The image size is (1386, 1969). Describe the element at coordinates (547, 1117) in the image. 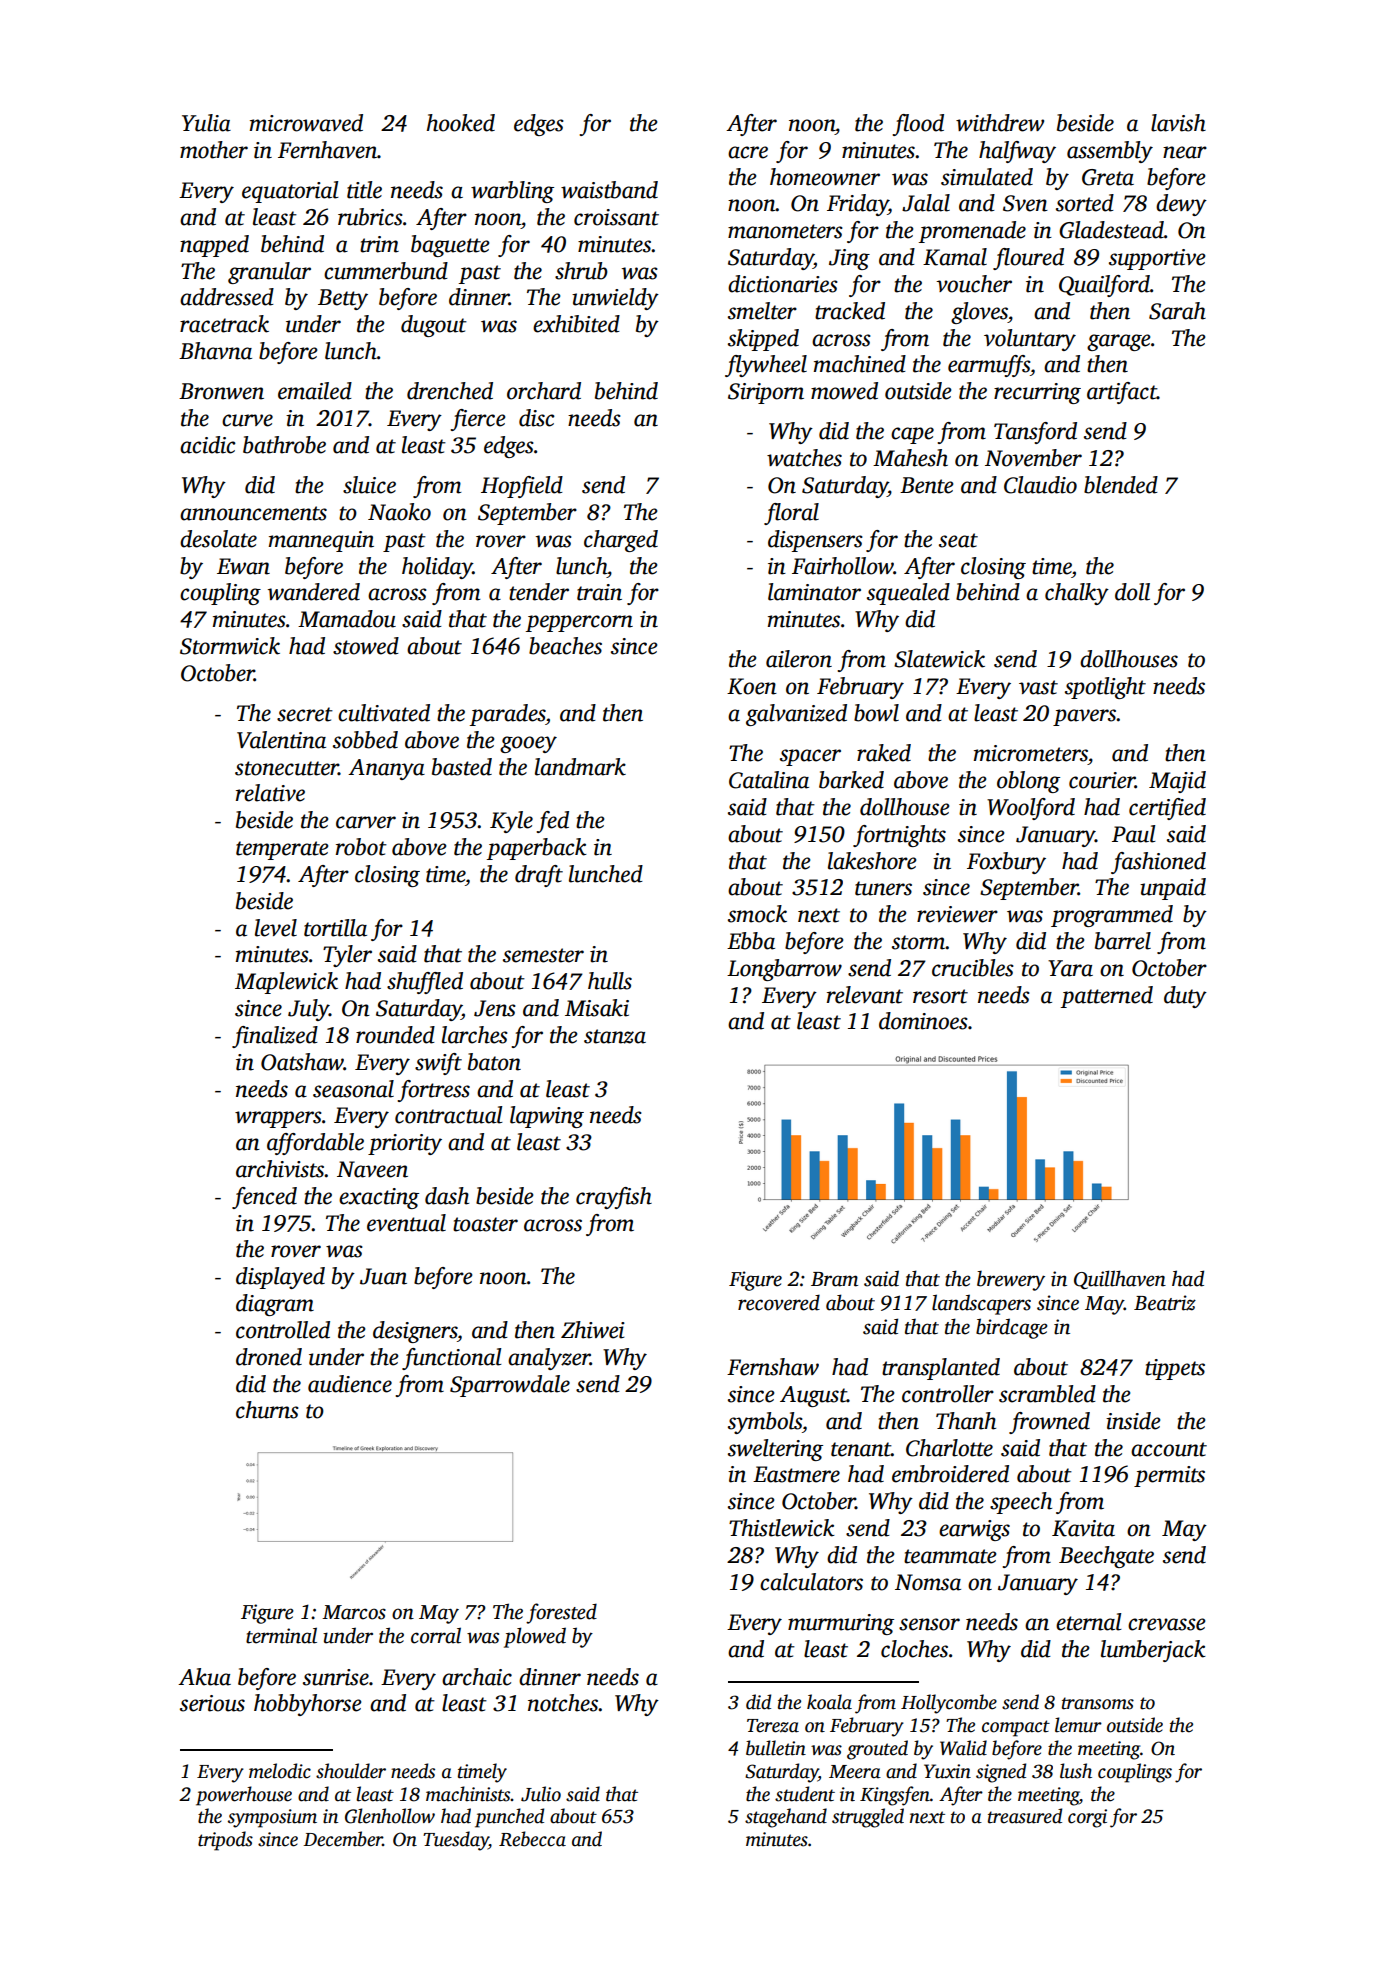

I see `lapwing` at that location.
